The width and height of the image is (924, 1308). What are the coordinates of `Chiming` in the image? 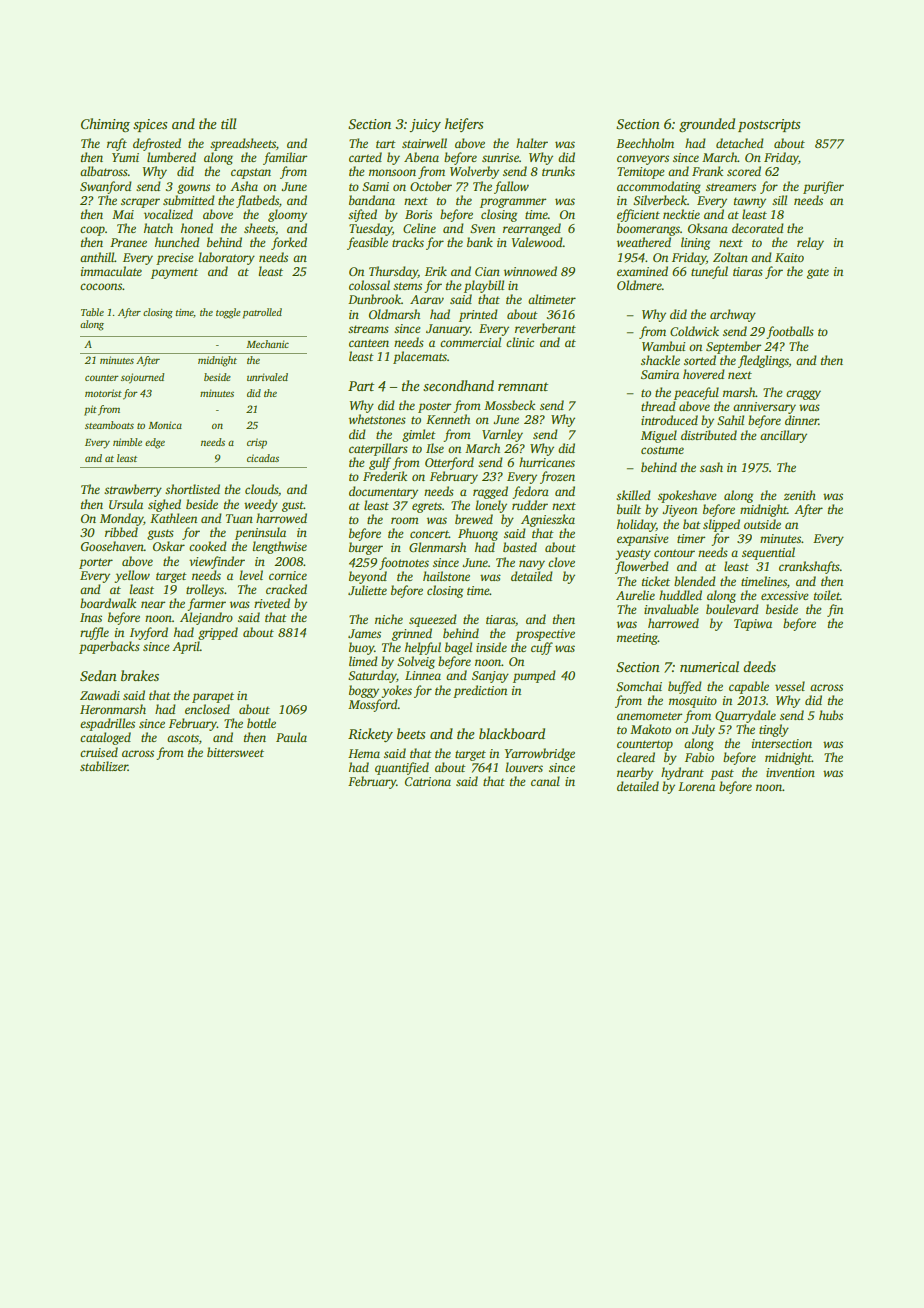 It's located at (105, 125).
